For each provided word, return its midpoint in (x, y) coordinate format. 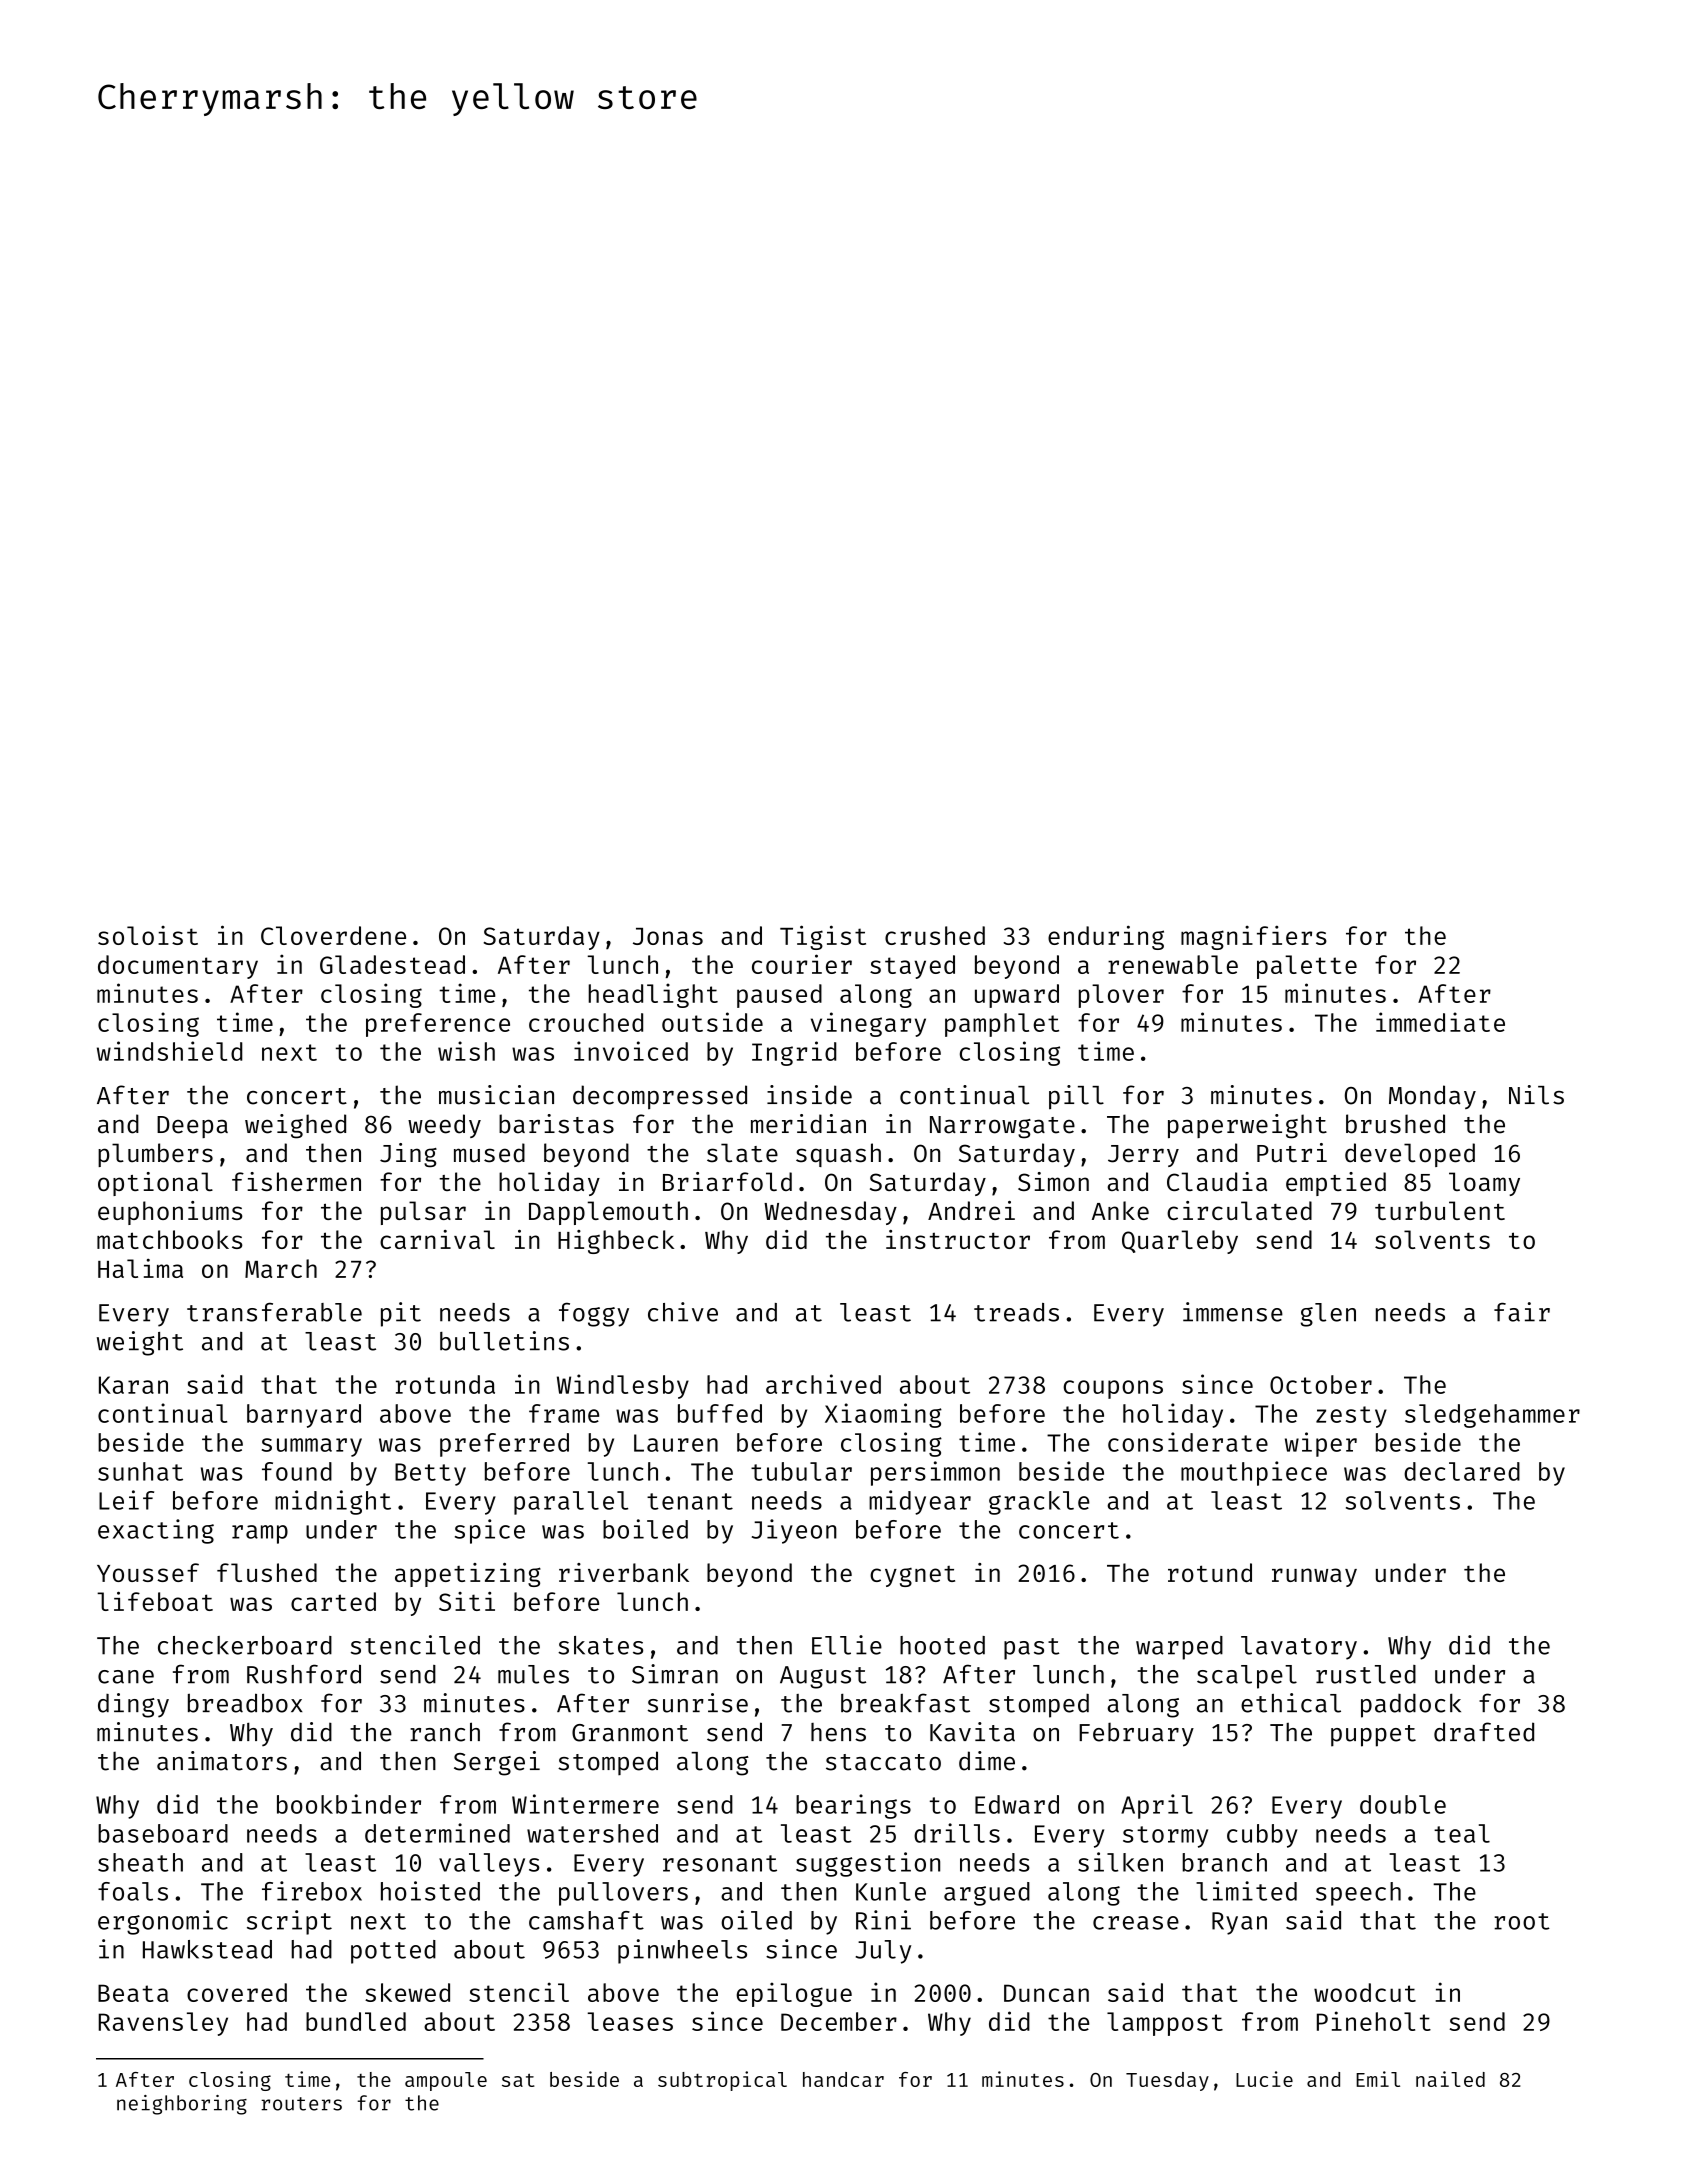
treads (1016, 1312)
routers (301, 2104)
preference (438, 1025)
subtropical (722, 2081)
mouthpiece (1254, 1473)
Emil (1378, 2079)
